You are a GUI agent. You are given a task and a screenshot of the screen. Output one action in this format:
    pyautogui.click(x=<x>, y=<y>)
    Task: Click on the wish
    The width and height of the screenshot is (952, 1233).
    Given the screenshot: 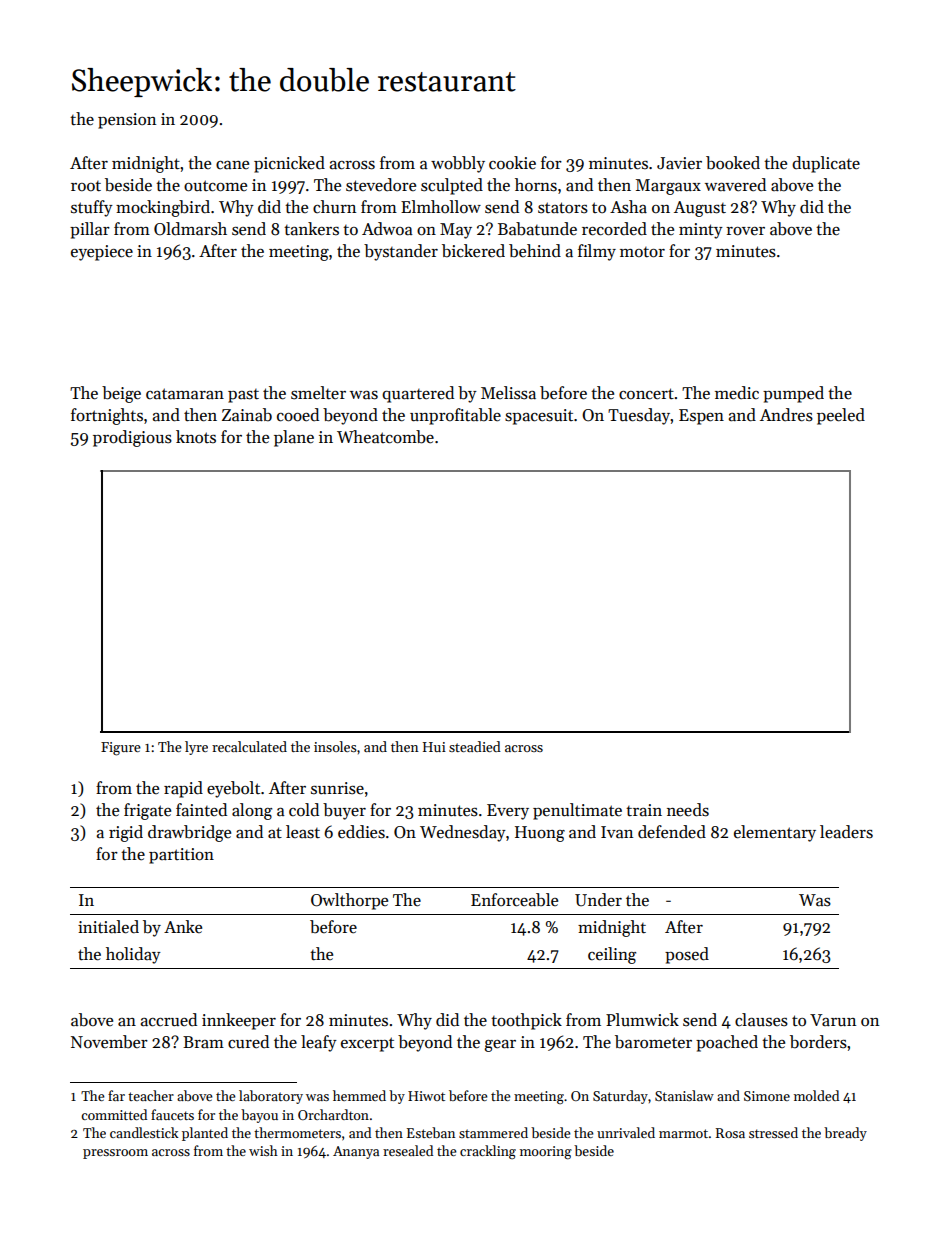 What is the action you would take?
    pyautogui.click(x=263, y=1150)
